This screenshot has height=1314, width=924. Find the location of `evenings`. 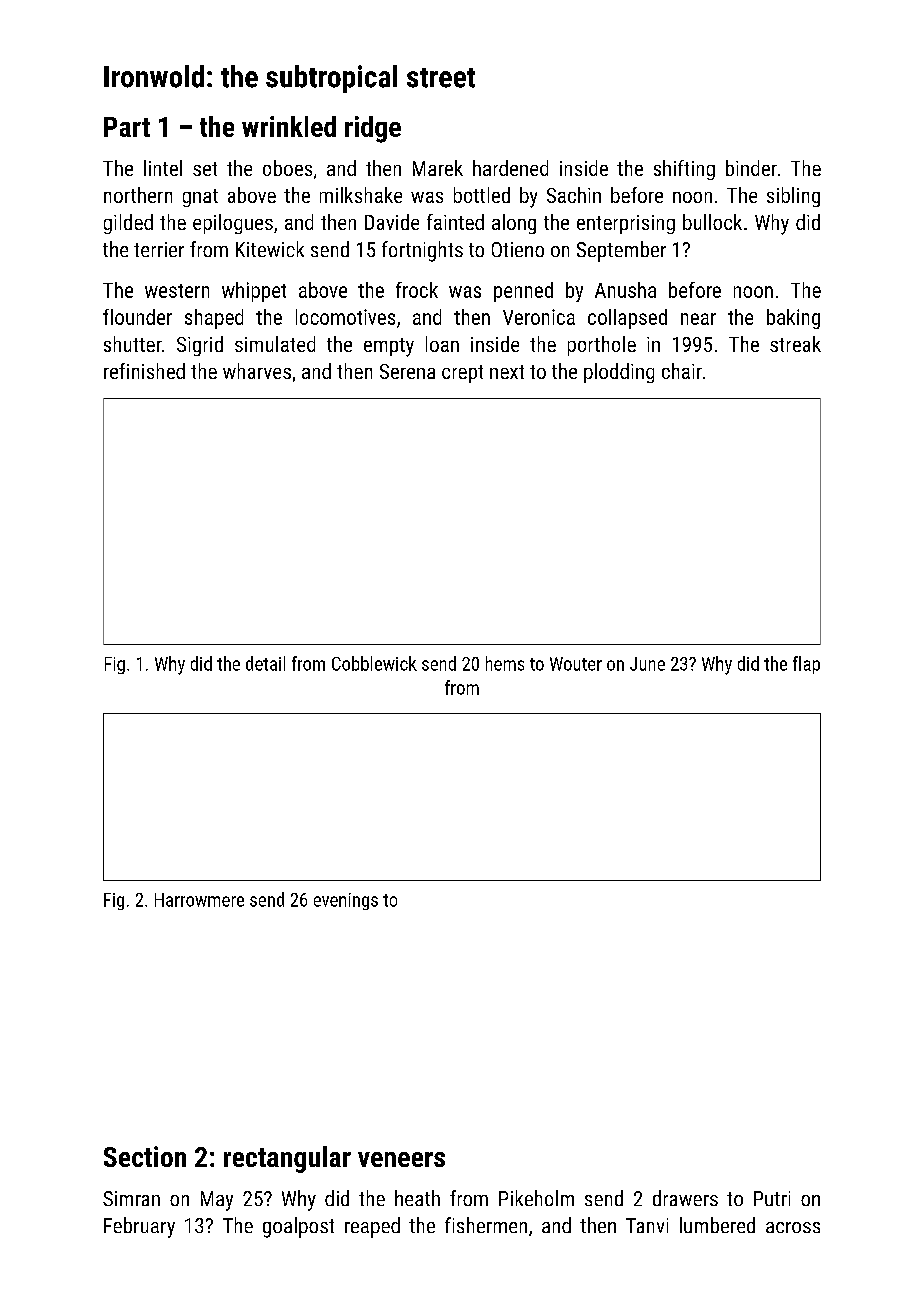

evenings is located at coordinates (346, 901).
